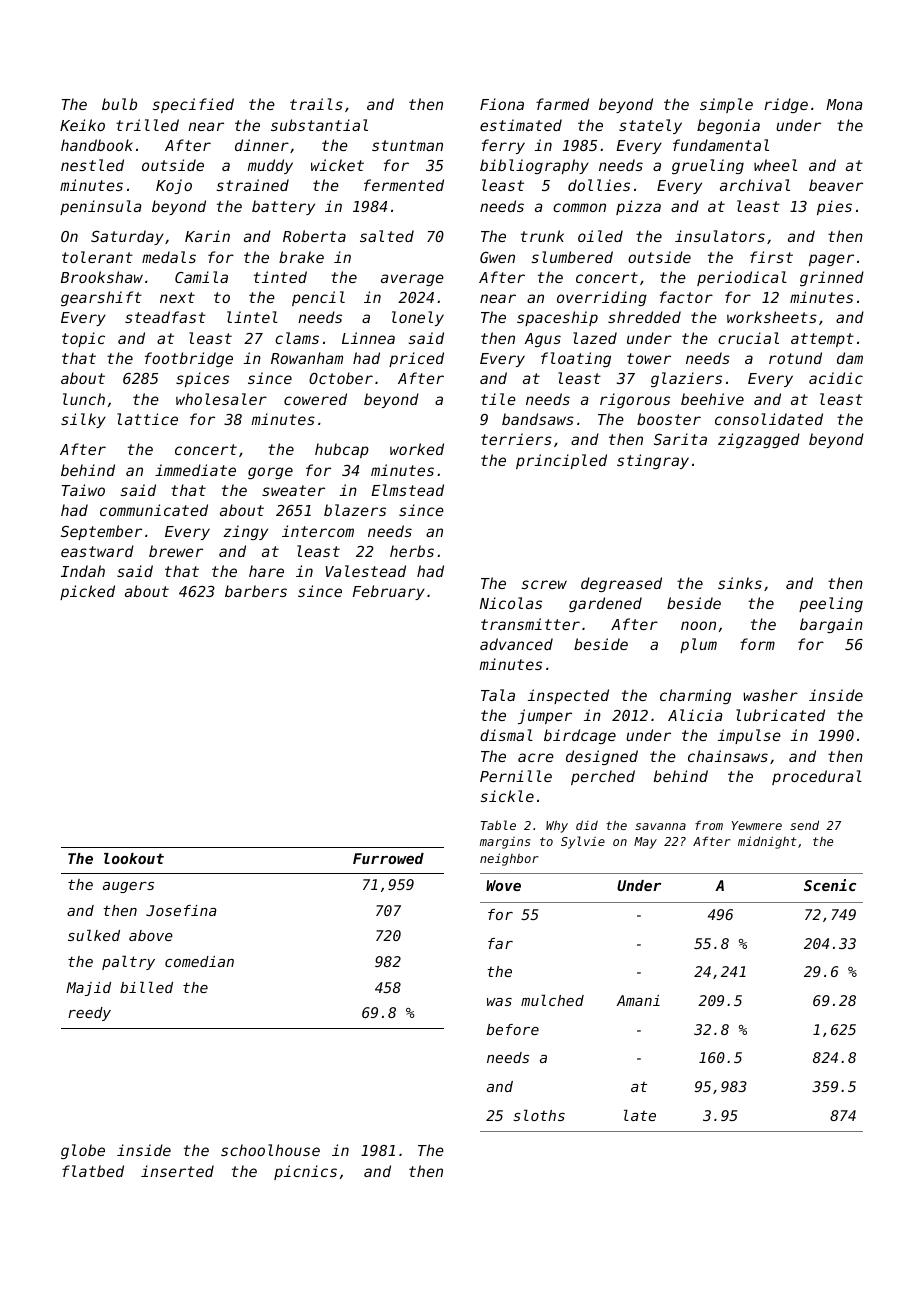  Describe the element at coordinates (539, 1115) in the screenshot. I see `sloths` at that location.
